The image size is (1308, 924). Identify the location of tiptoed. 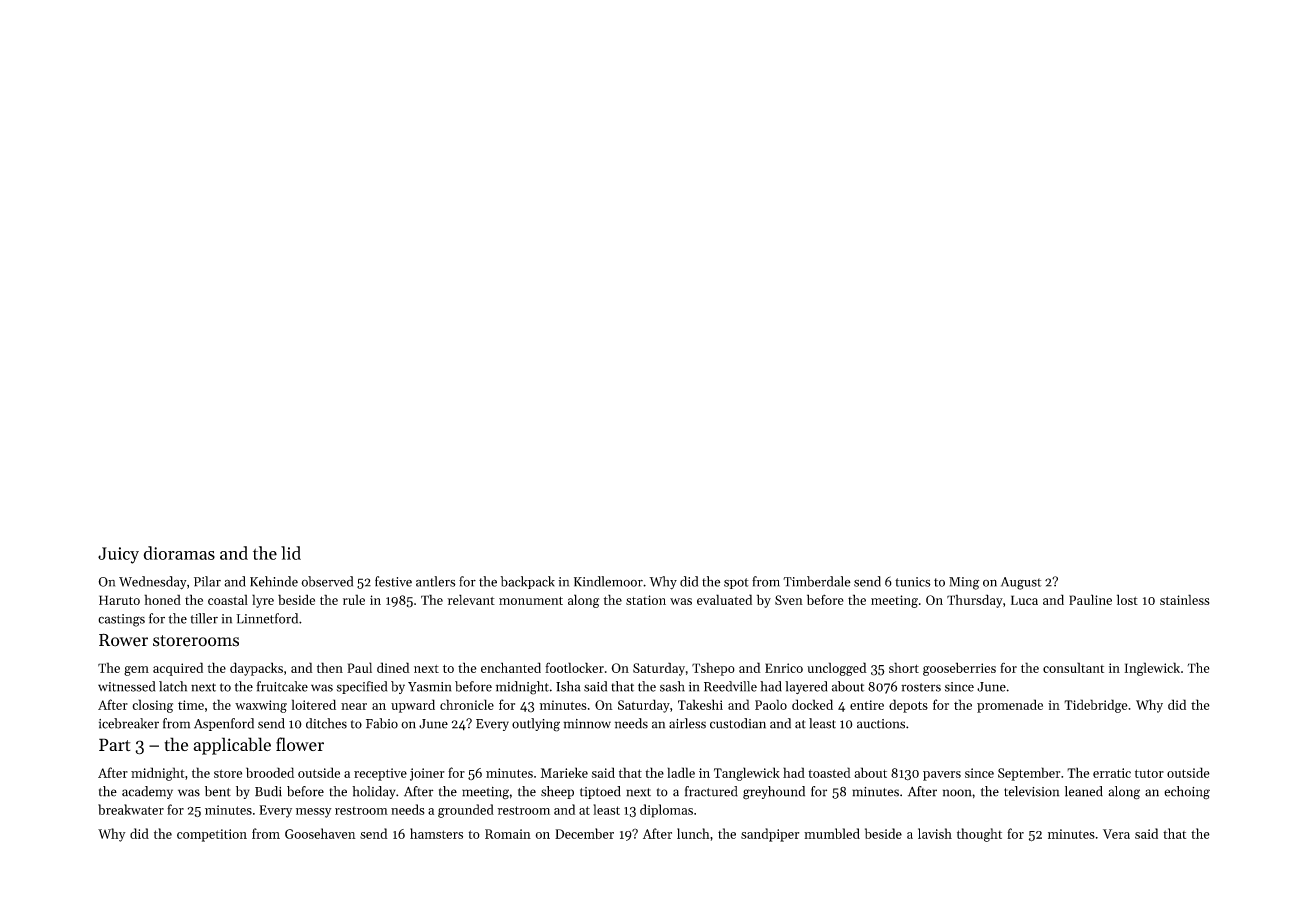
(600, 792).
